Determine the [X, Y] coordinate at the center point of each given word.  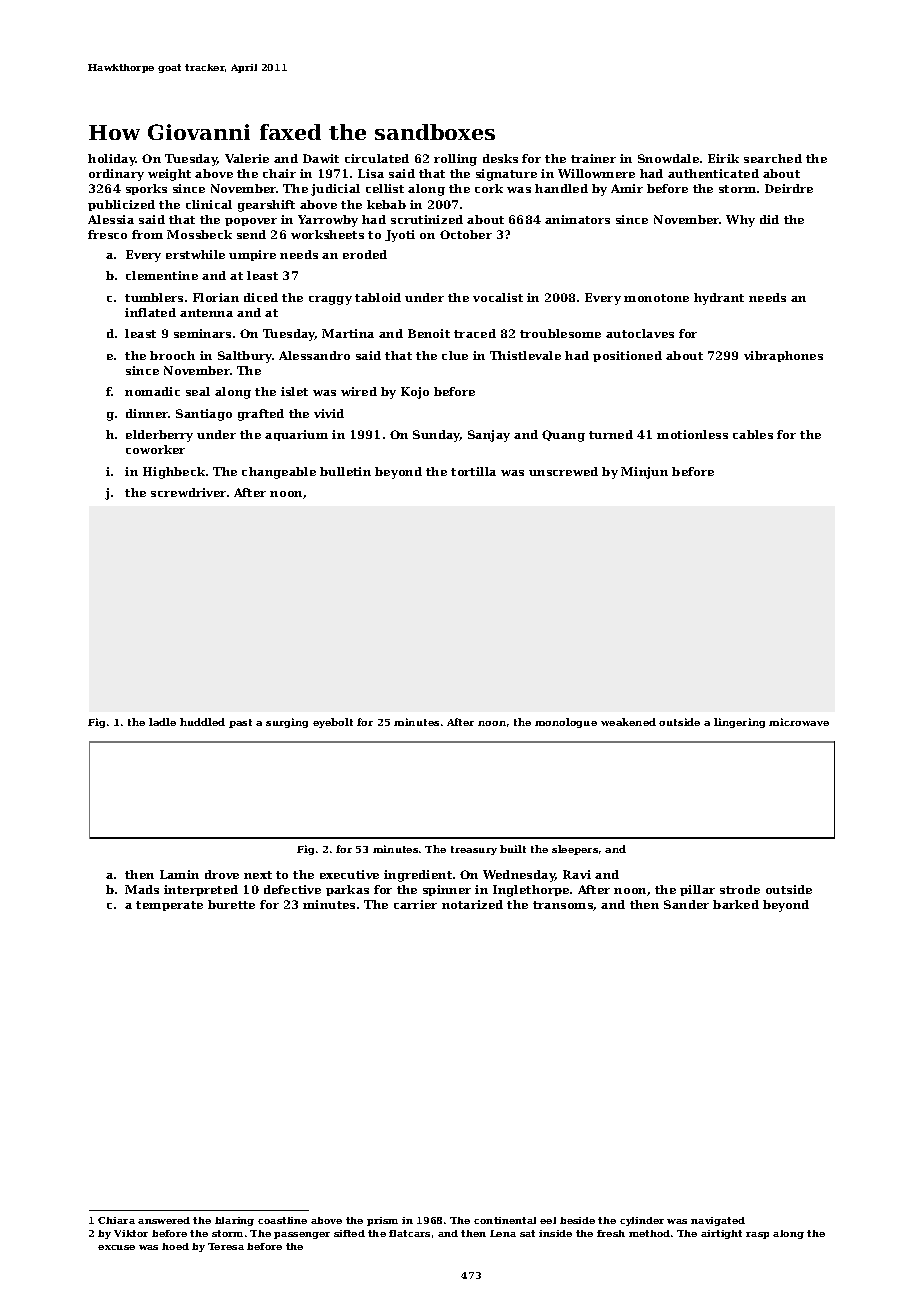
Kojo [415, 393]
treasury [474, 850]
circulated [377, 158]
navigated [718, 1221]
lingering [739, 723]
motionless [692, 434]
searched [773, 158]
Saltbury [245, 357]
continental [505, 1220]
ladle [162, 722]
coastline [282, 1220]
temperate [169, 906]
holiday [112, 160]
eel [548, 1220]
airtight [721, 1234]
